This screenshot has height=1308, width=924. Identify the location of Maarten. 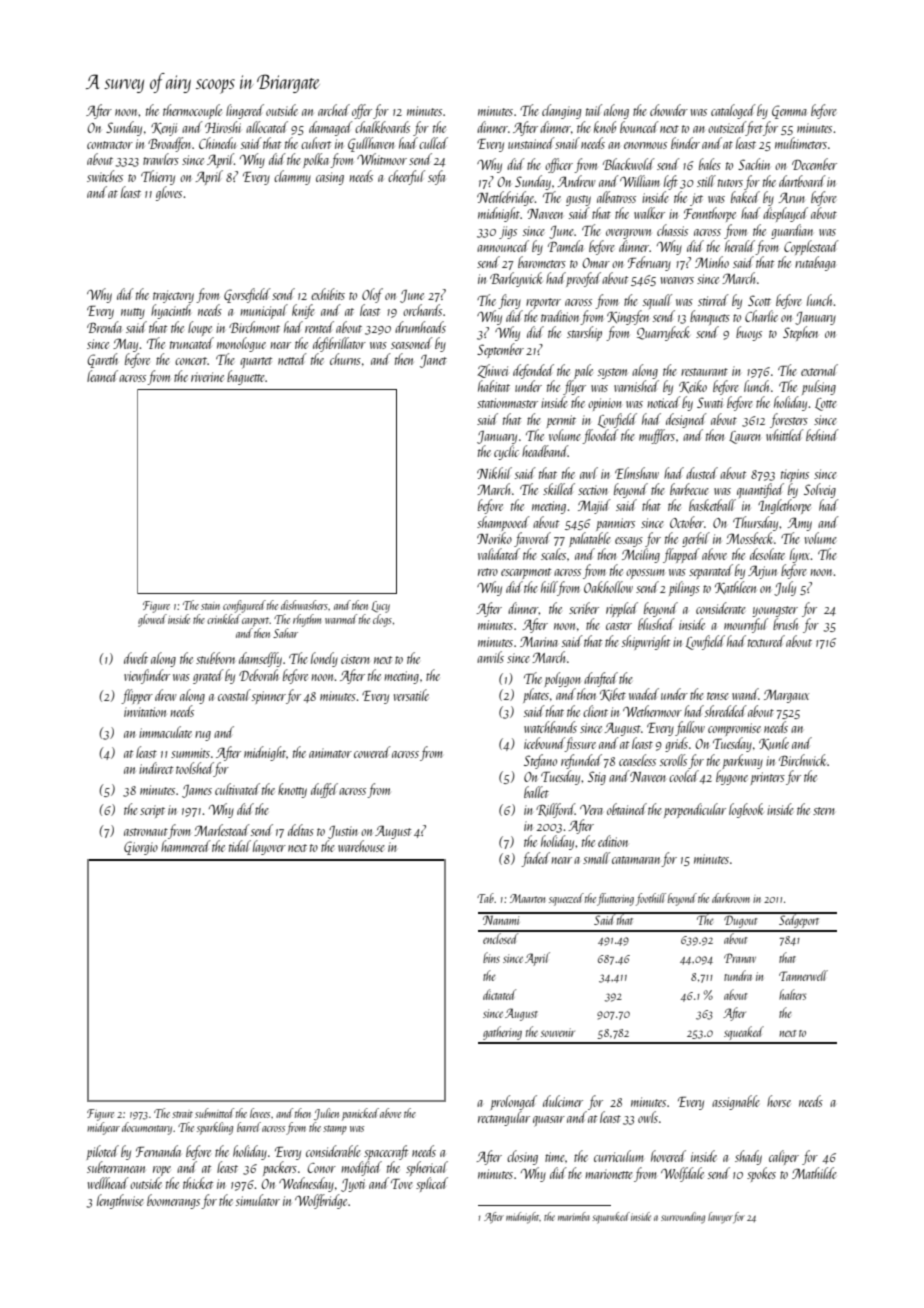
(527, 898).
